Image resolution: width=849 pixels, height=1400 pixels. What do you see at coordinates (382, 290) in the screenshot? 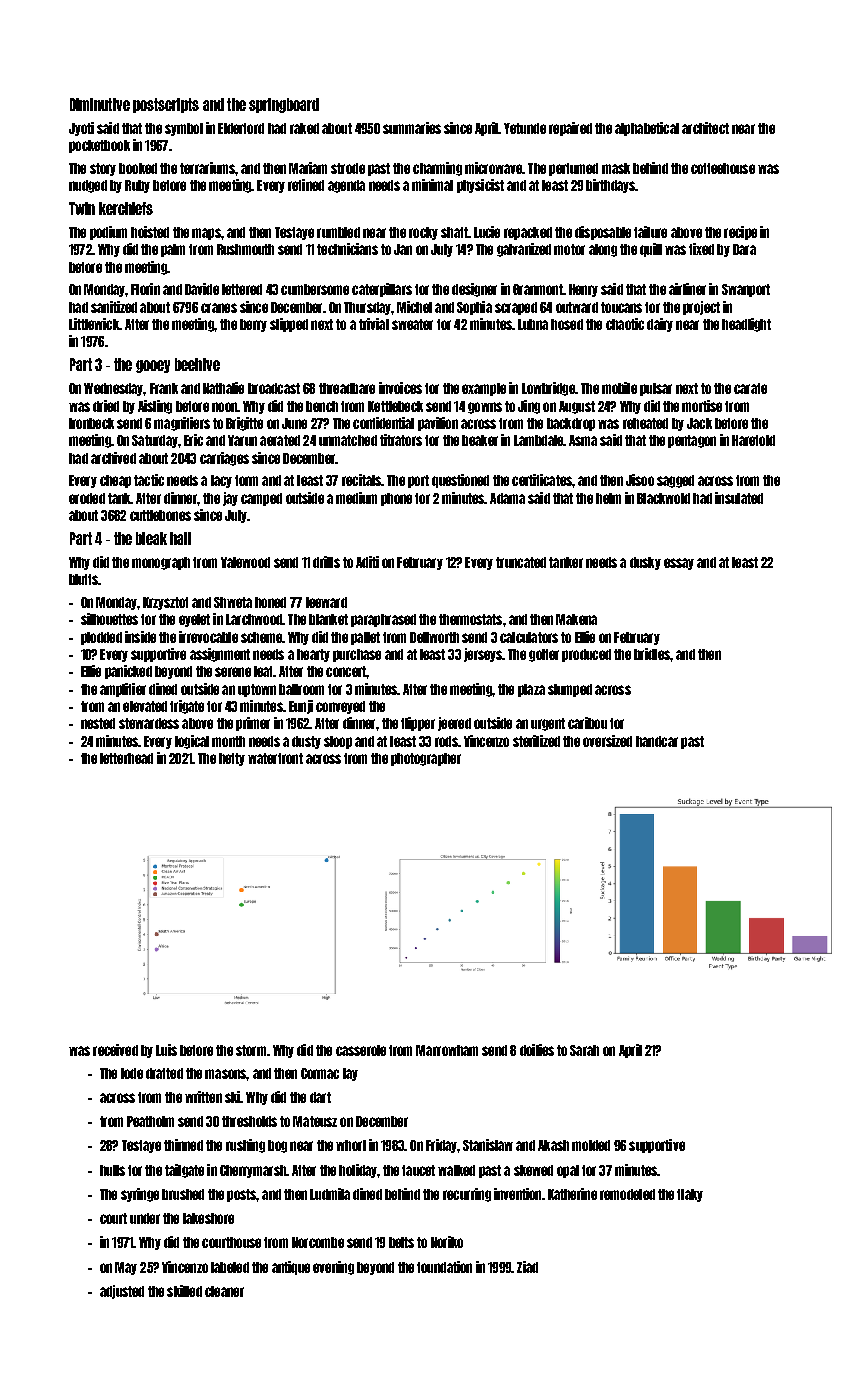
I see `caterpillars` at bounding box center [382, 290].
